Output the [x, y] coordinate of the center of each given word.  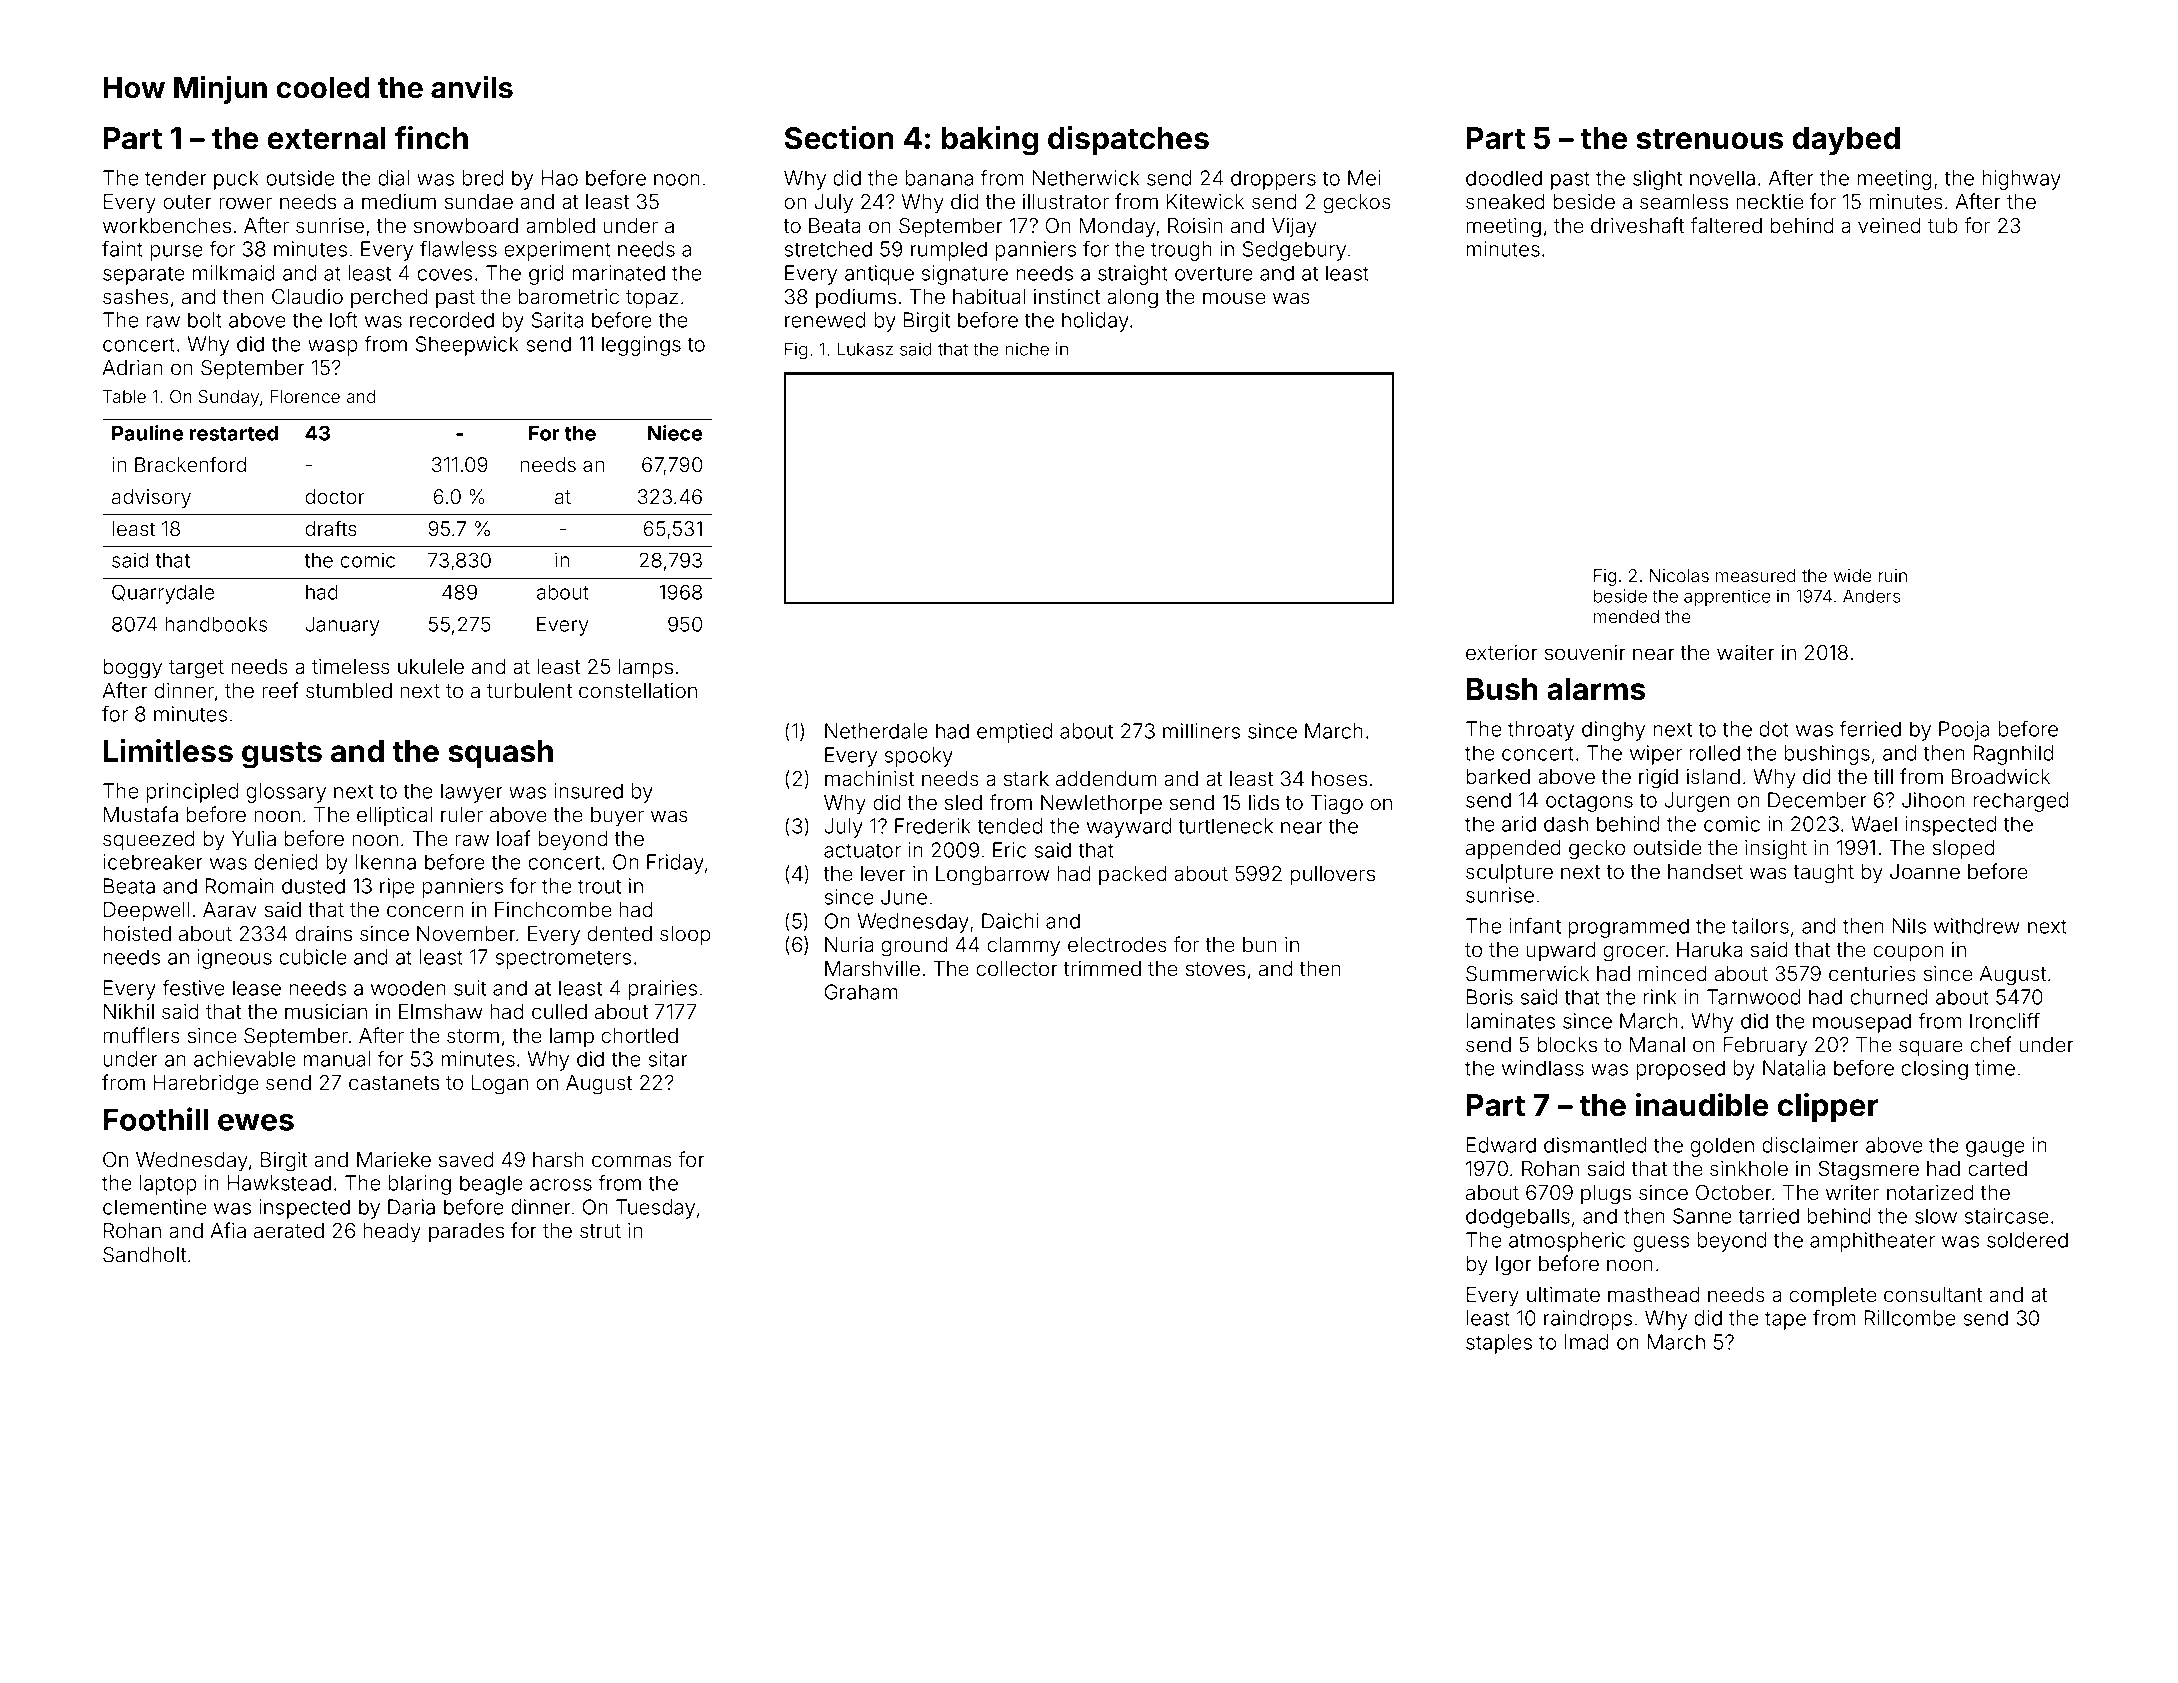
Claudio [307, 296]
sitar [668, 1059]
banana [939, 178]
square [1931, 1048]
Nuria [849, 944]
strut [600, 1231]
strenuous [1710, 139]
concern [425, 911]
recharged [2020, 802]
